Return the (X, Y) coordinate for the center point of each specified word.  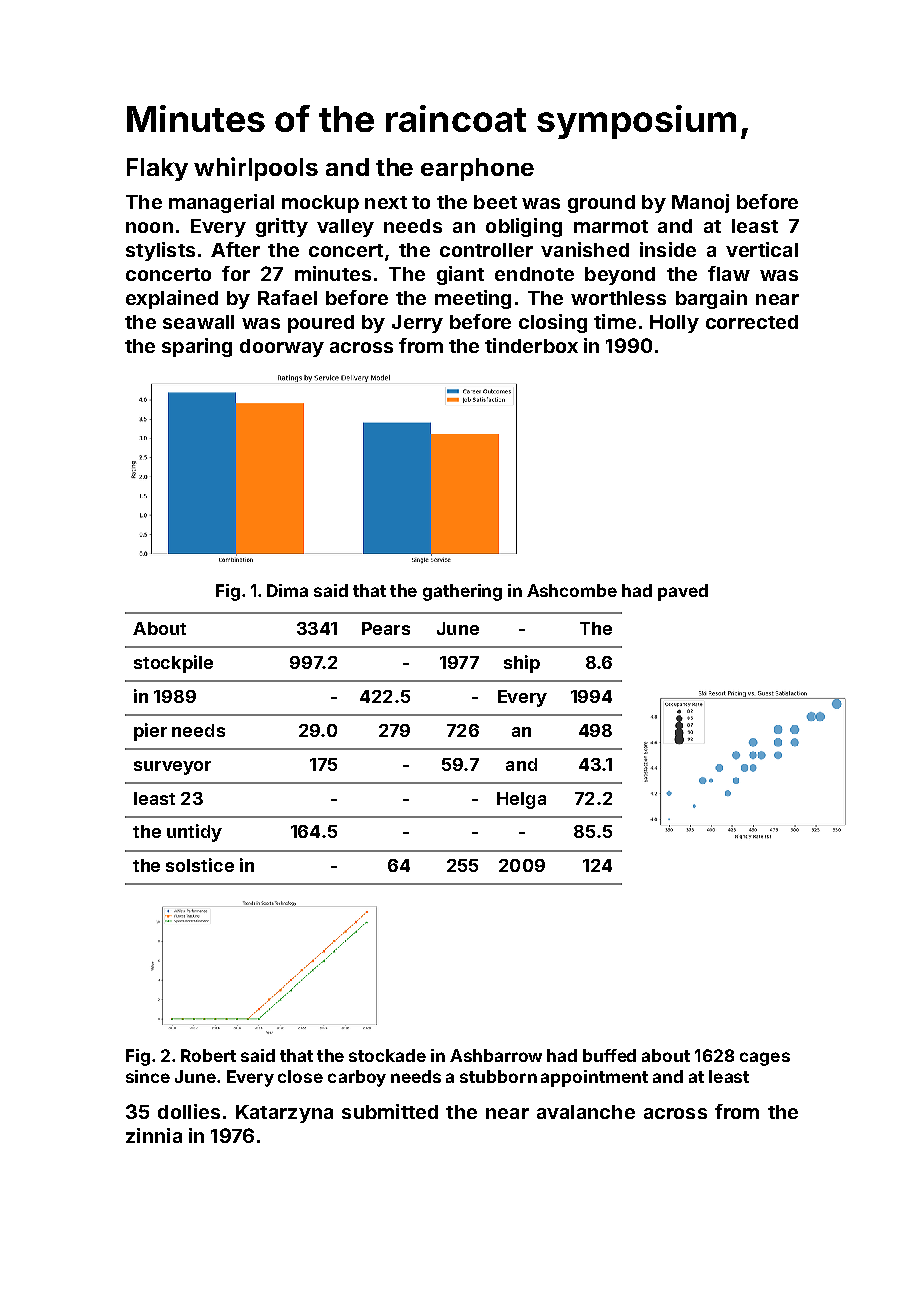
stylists (160, 251)
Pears (386, 628)
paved (683, 592)
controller (486, 250)
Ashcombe (572, 590)
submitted (390, 1111)
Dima (287, 590)
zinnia (154, 1135)
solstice (200, 865)
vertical (762, 249)
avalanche (586, 1112)
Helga (521, 800)
